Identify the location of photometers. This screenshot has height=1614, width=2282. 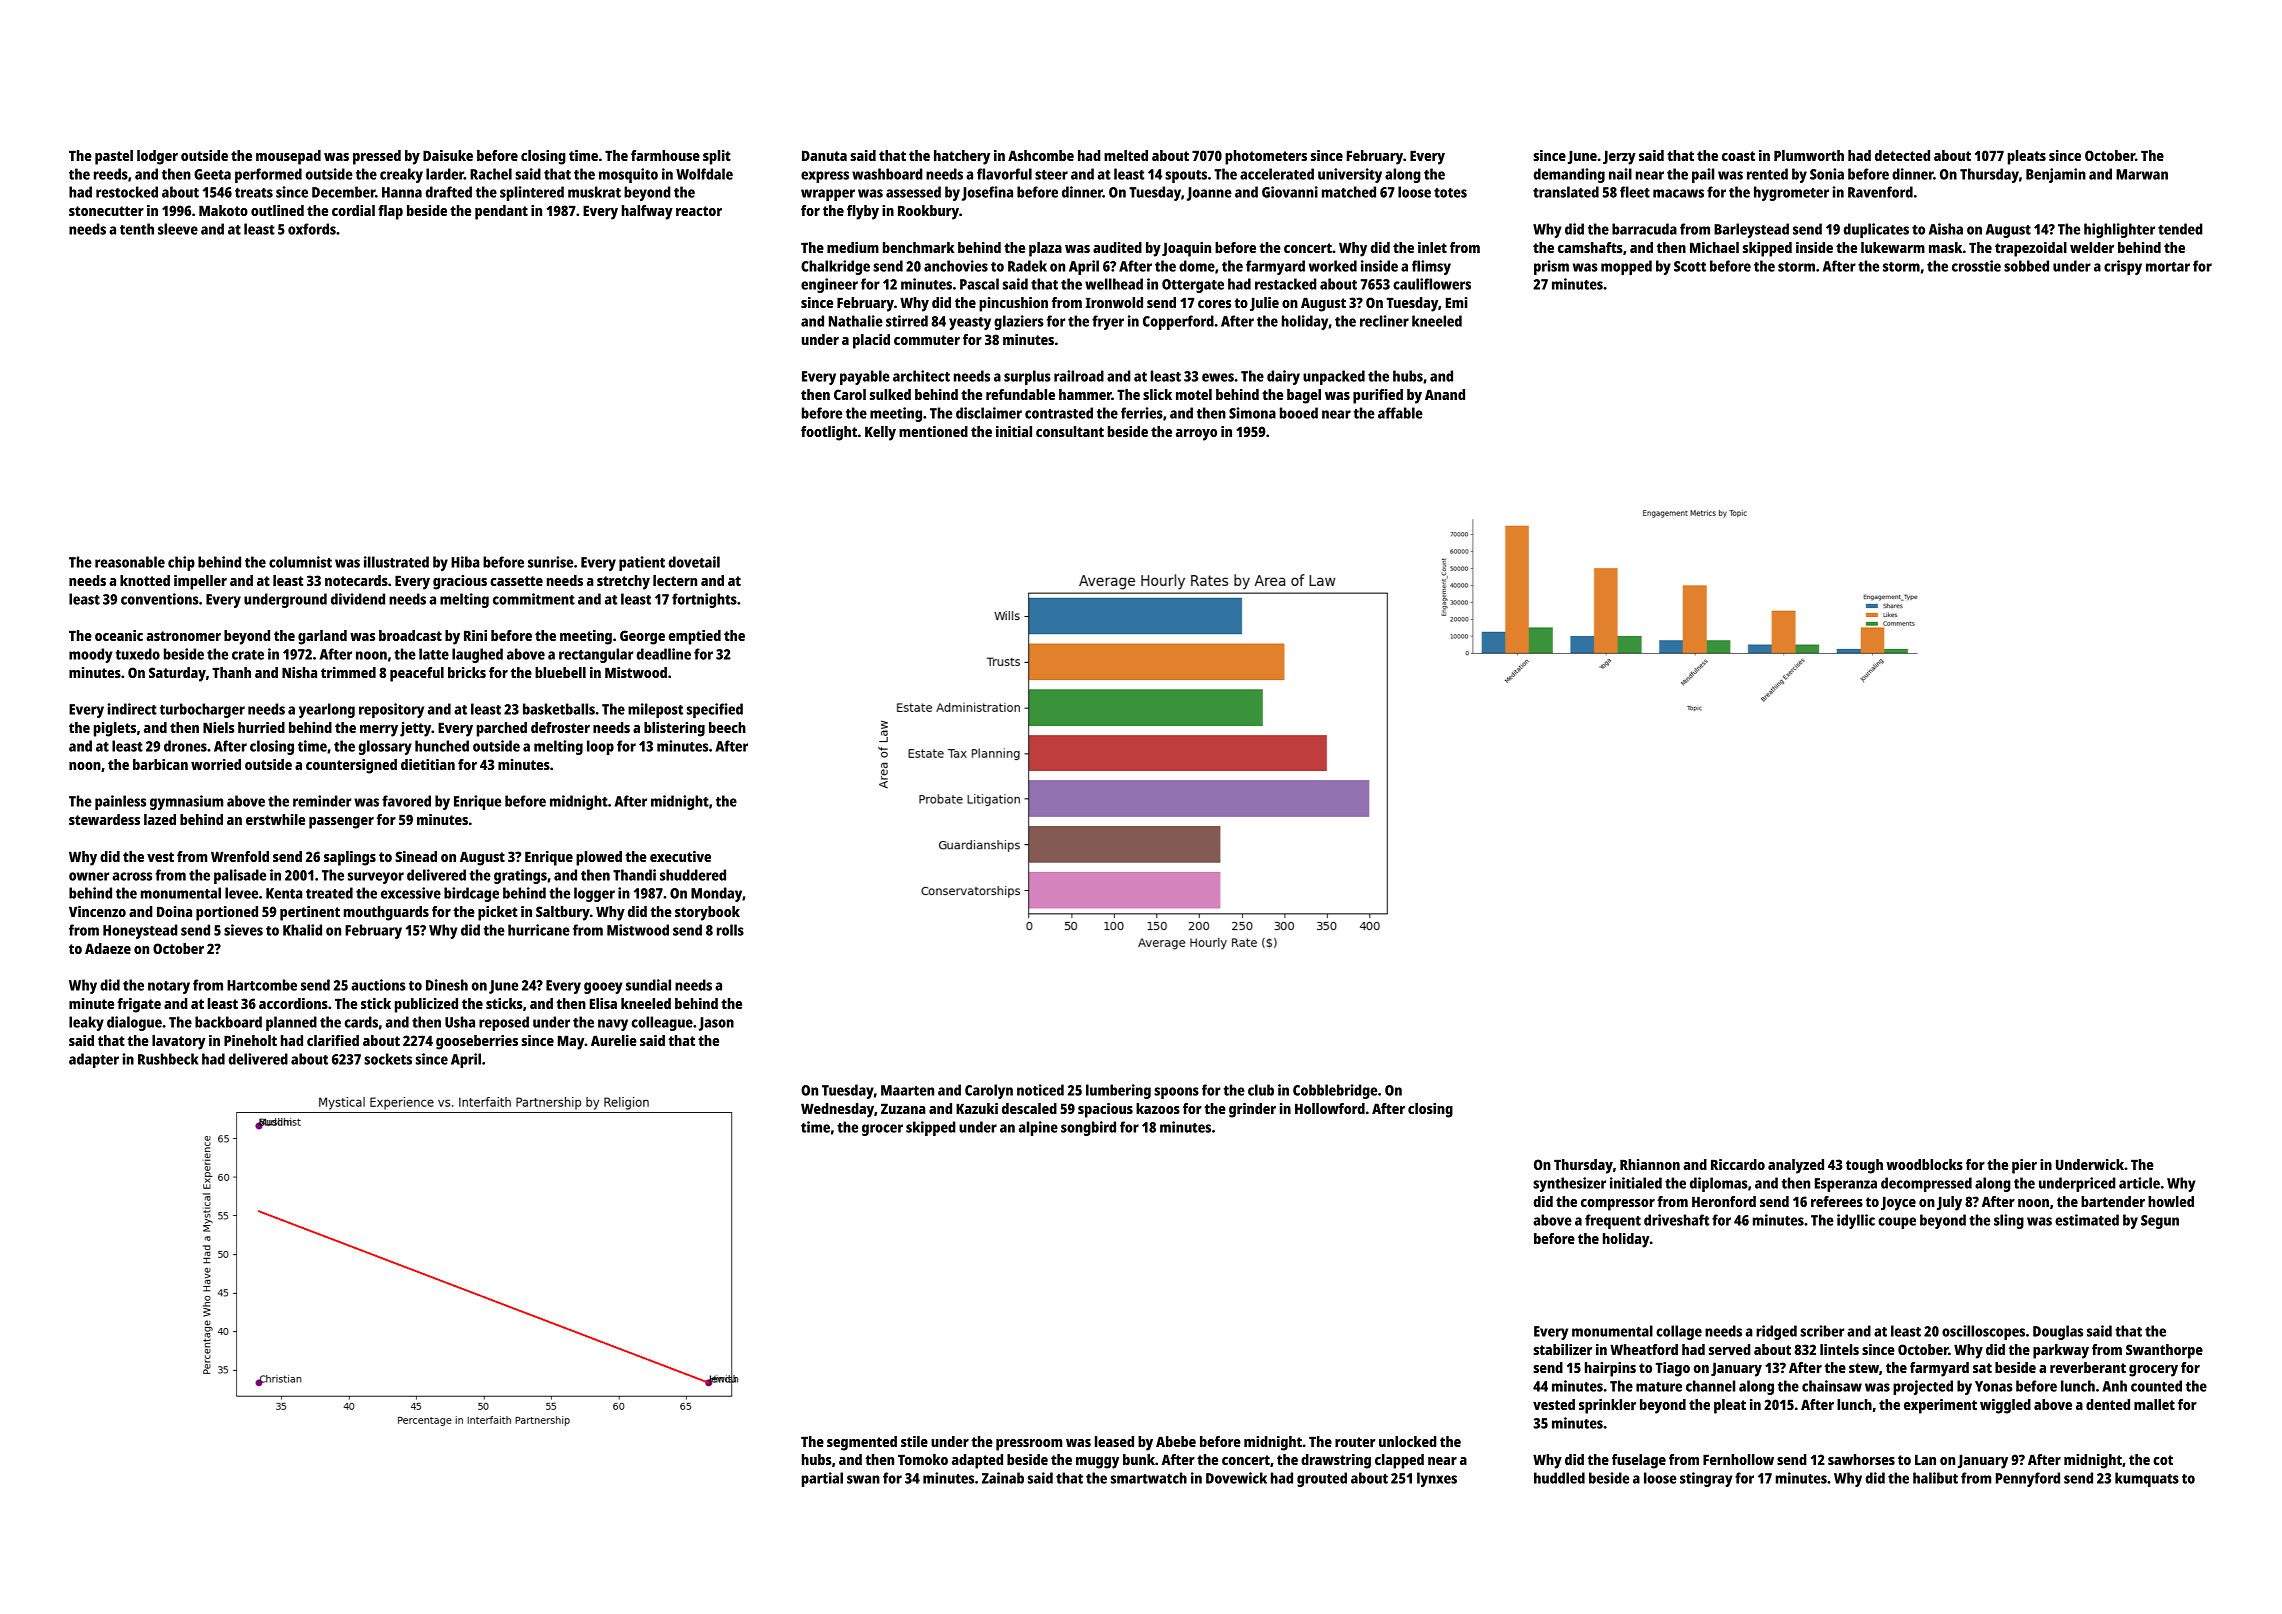
(1266, 157).
